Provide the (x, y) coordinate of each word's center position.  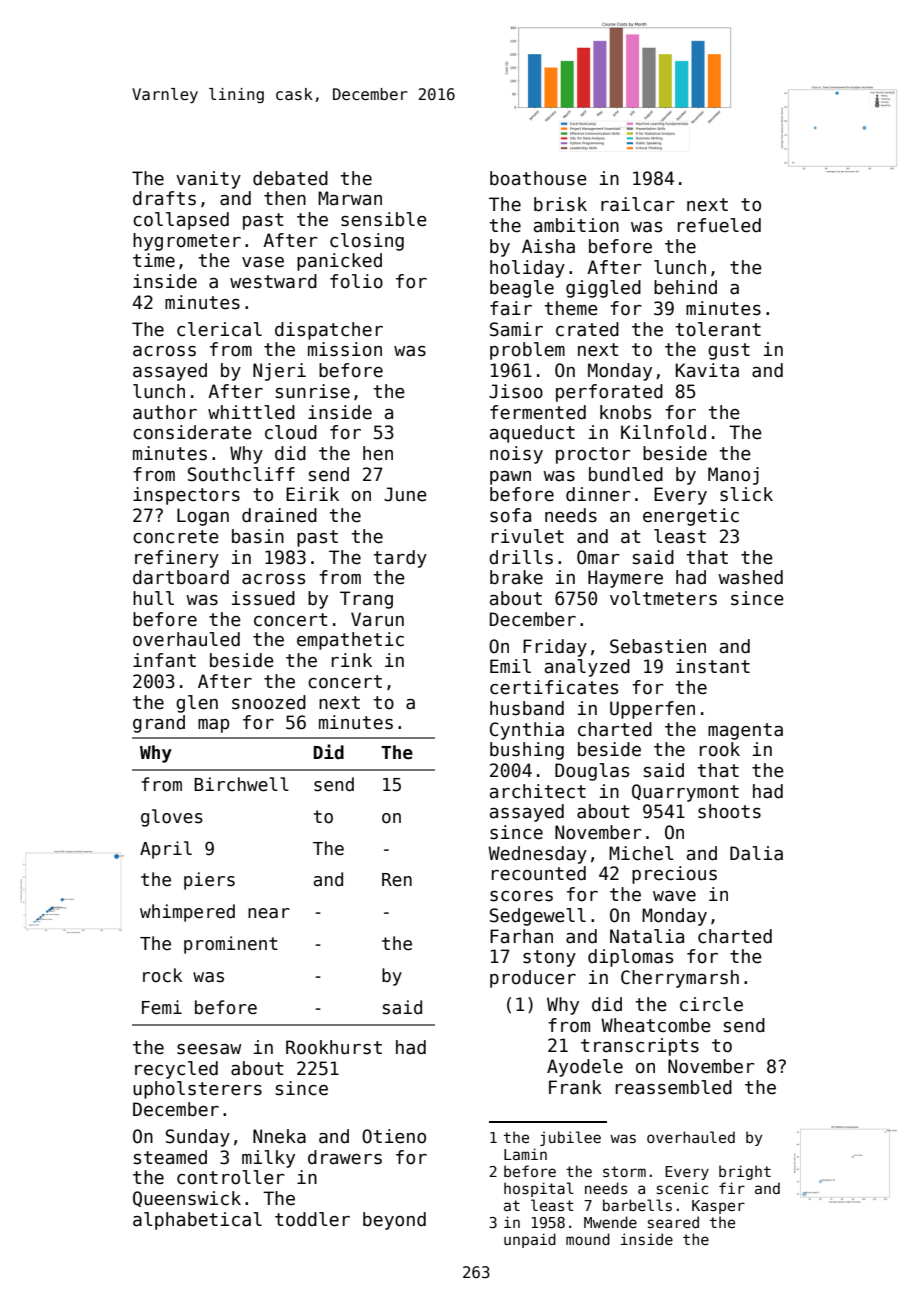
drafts (164, 198)
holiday (527, 269)
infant (164, 660)
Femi (162, 1007)
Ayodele (585, 1068)
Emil (510, 666)
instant (713, 666)
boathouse (538, 178)
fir (732, 1188)
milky (268, 1159)
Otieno (394, 1136)
